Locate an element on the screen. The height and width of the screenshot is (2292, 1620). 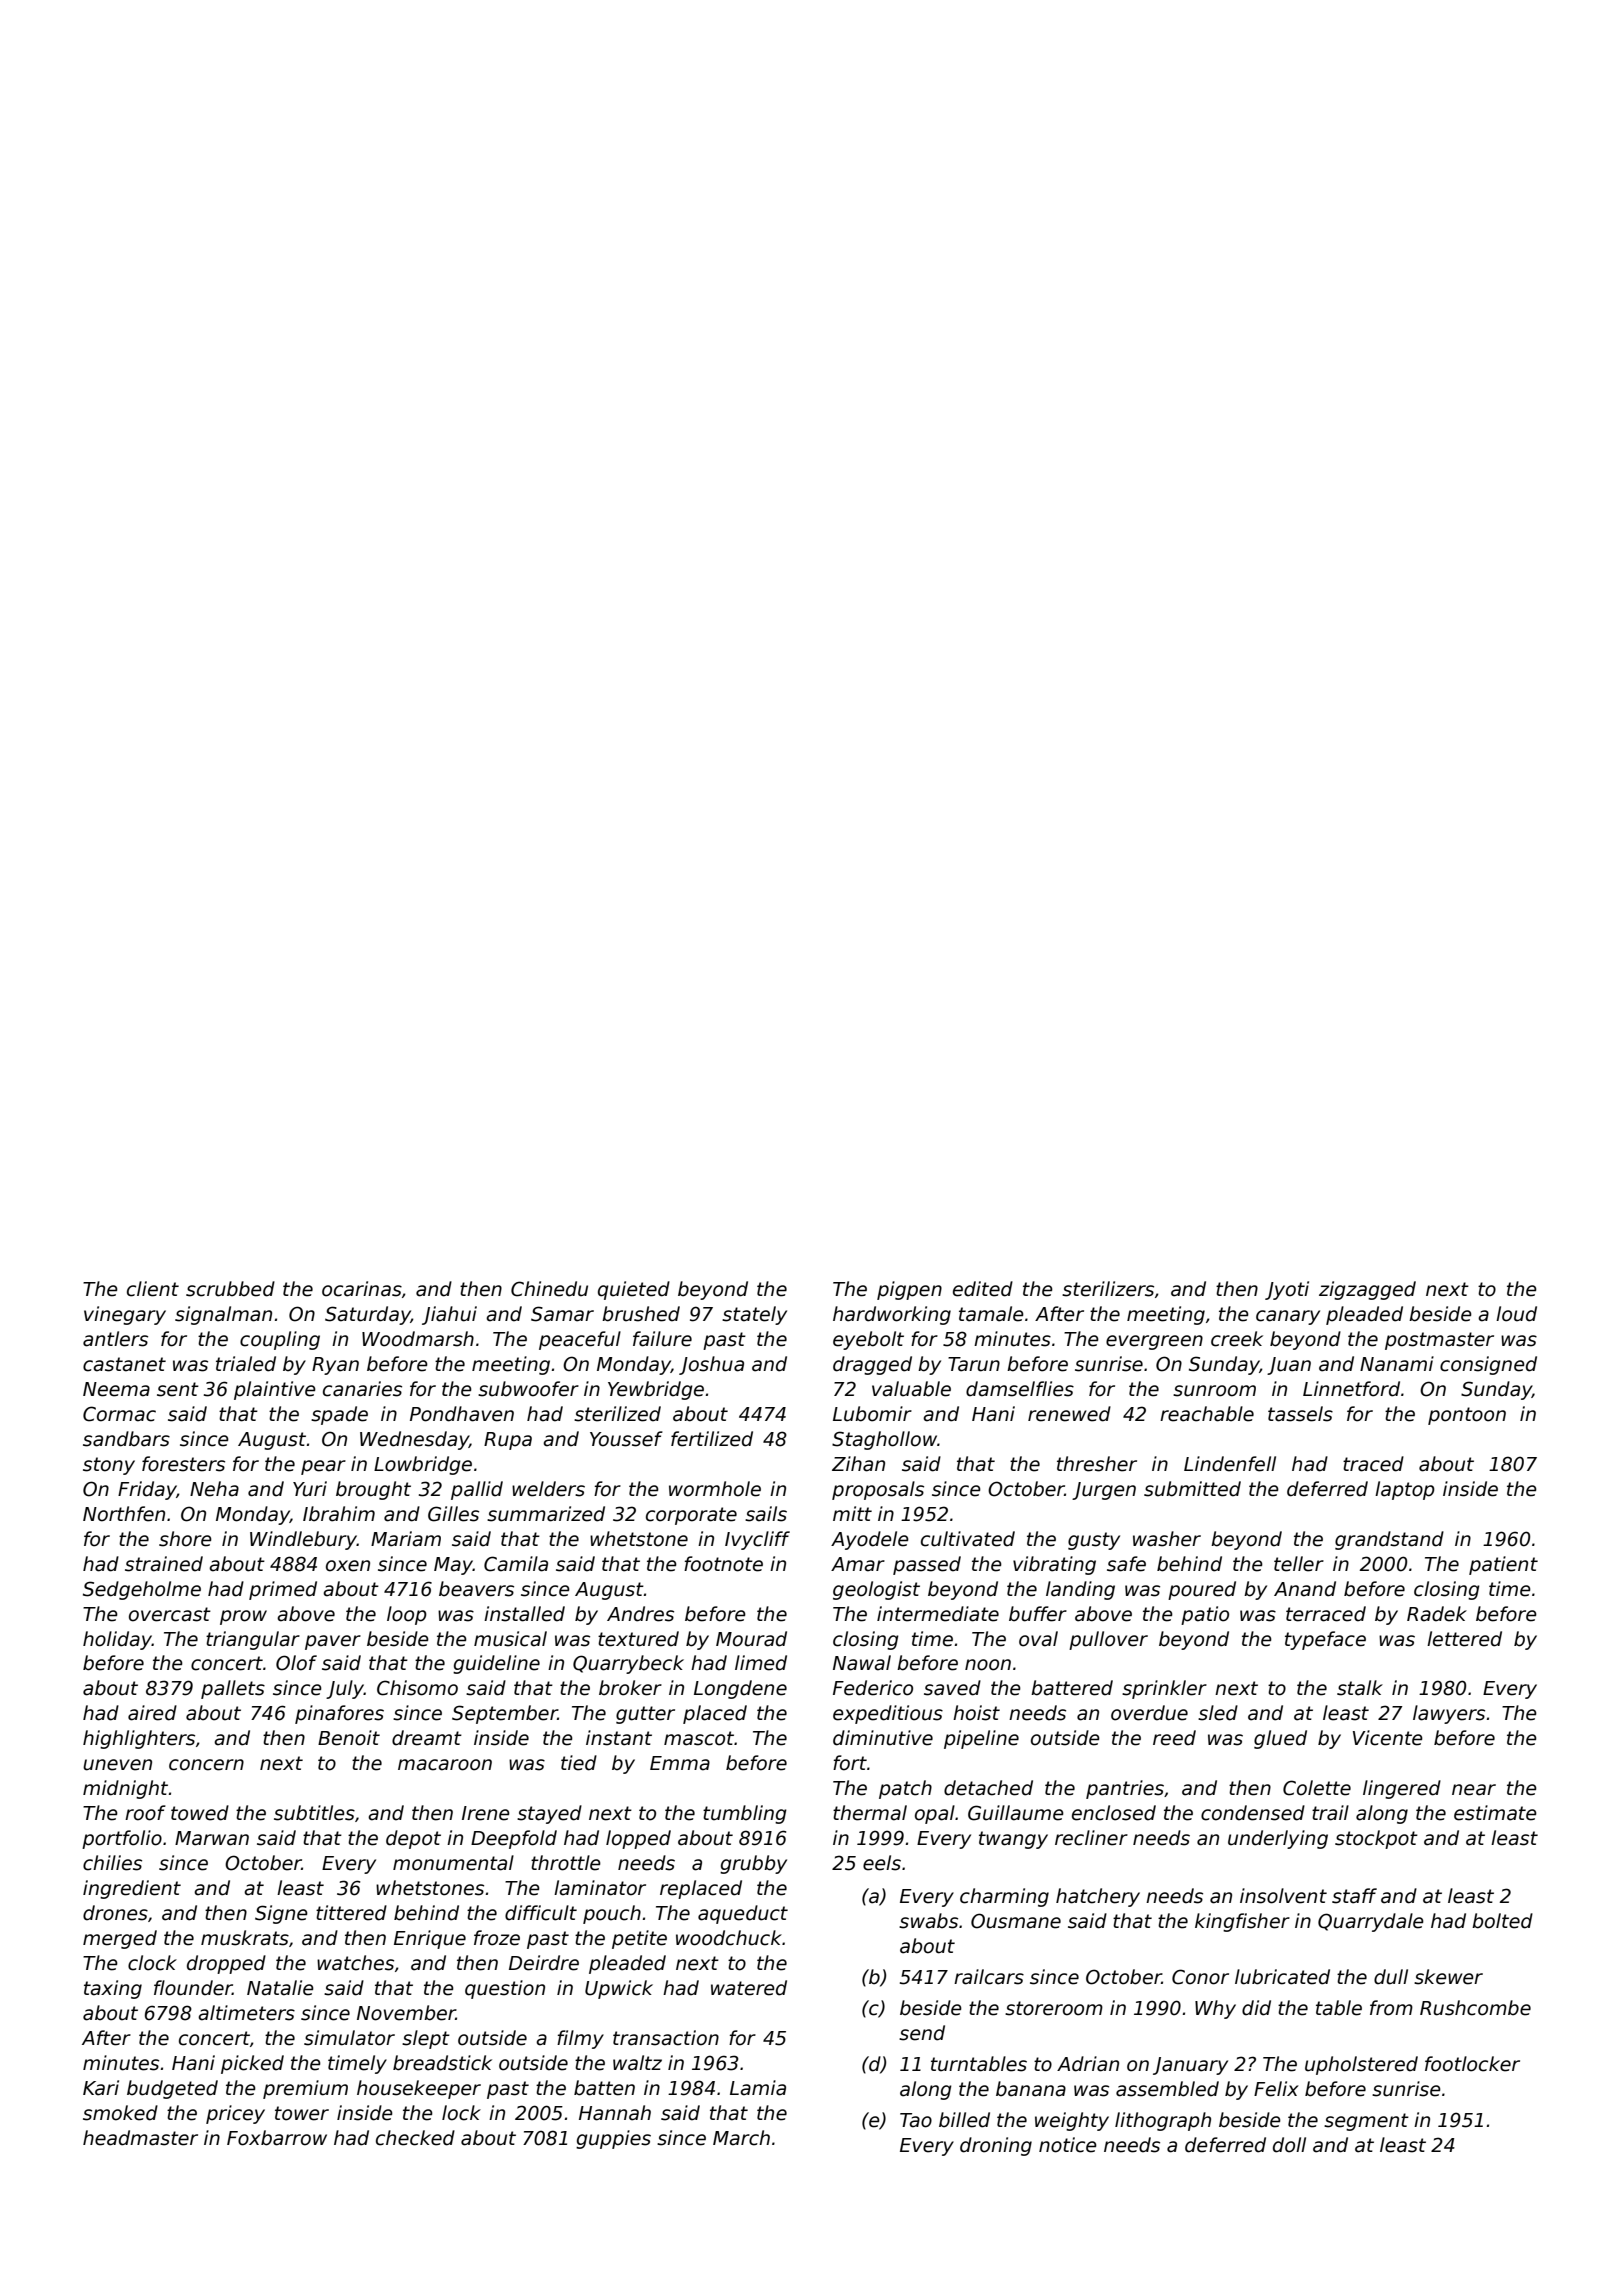
taxing is located at coordinates (113, 1989).
